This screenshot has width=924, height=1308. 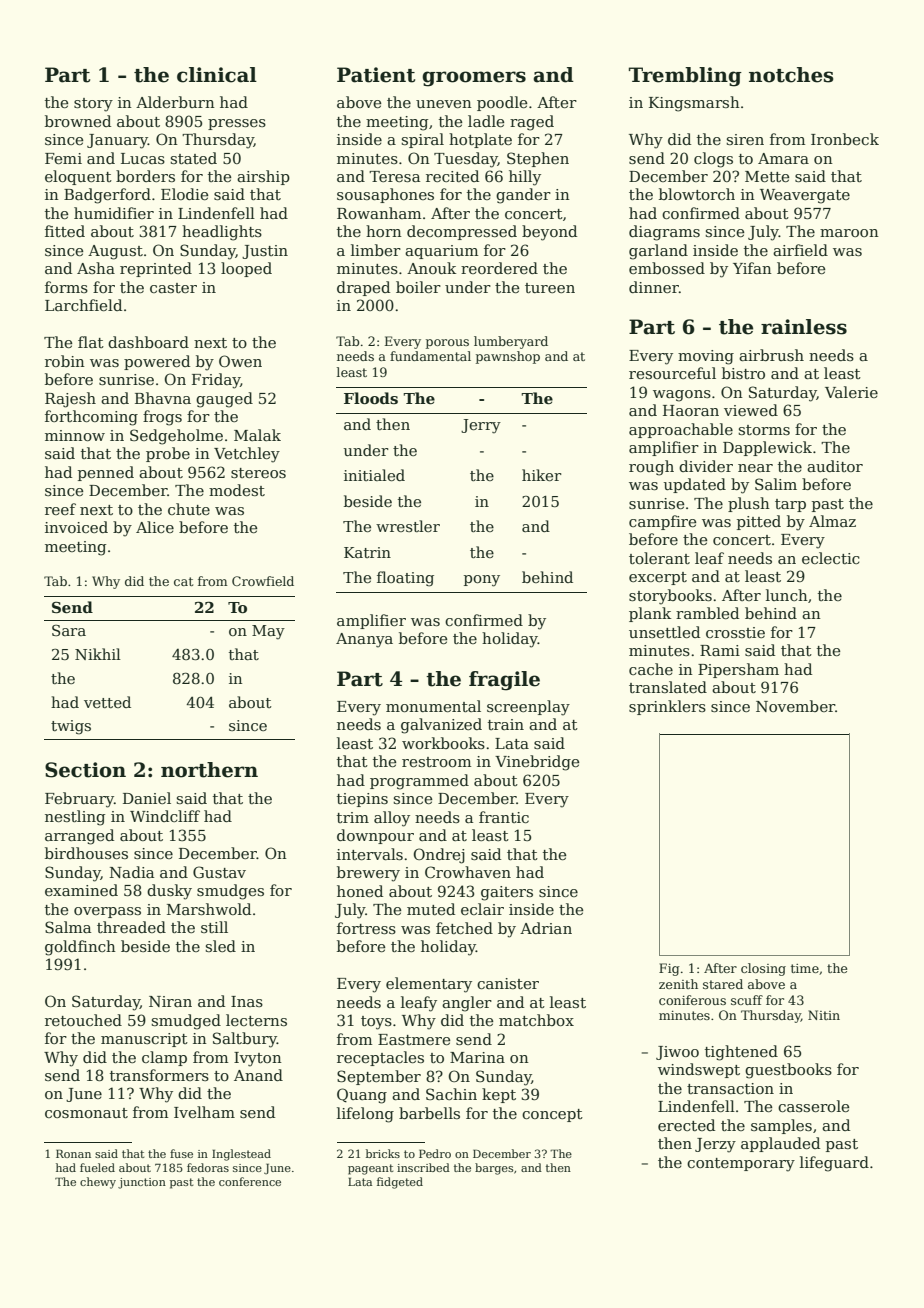 I want to click on Ananya, so click(x=364, y=640).
